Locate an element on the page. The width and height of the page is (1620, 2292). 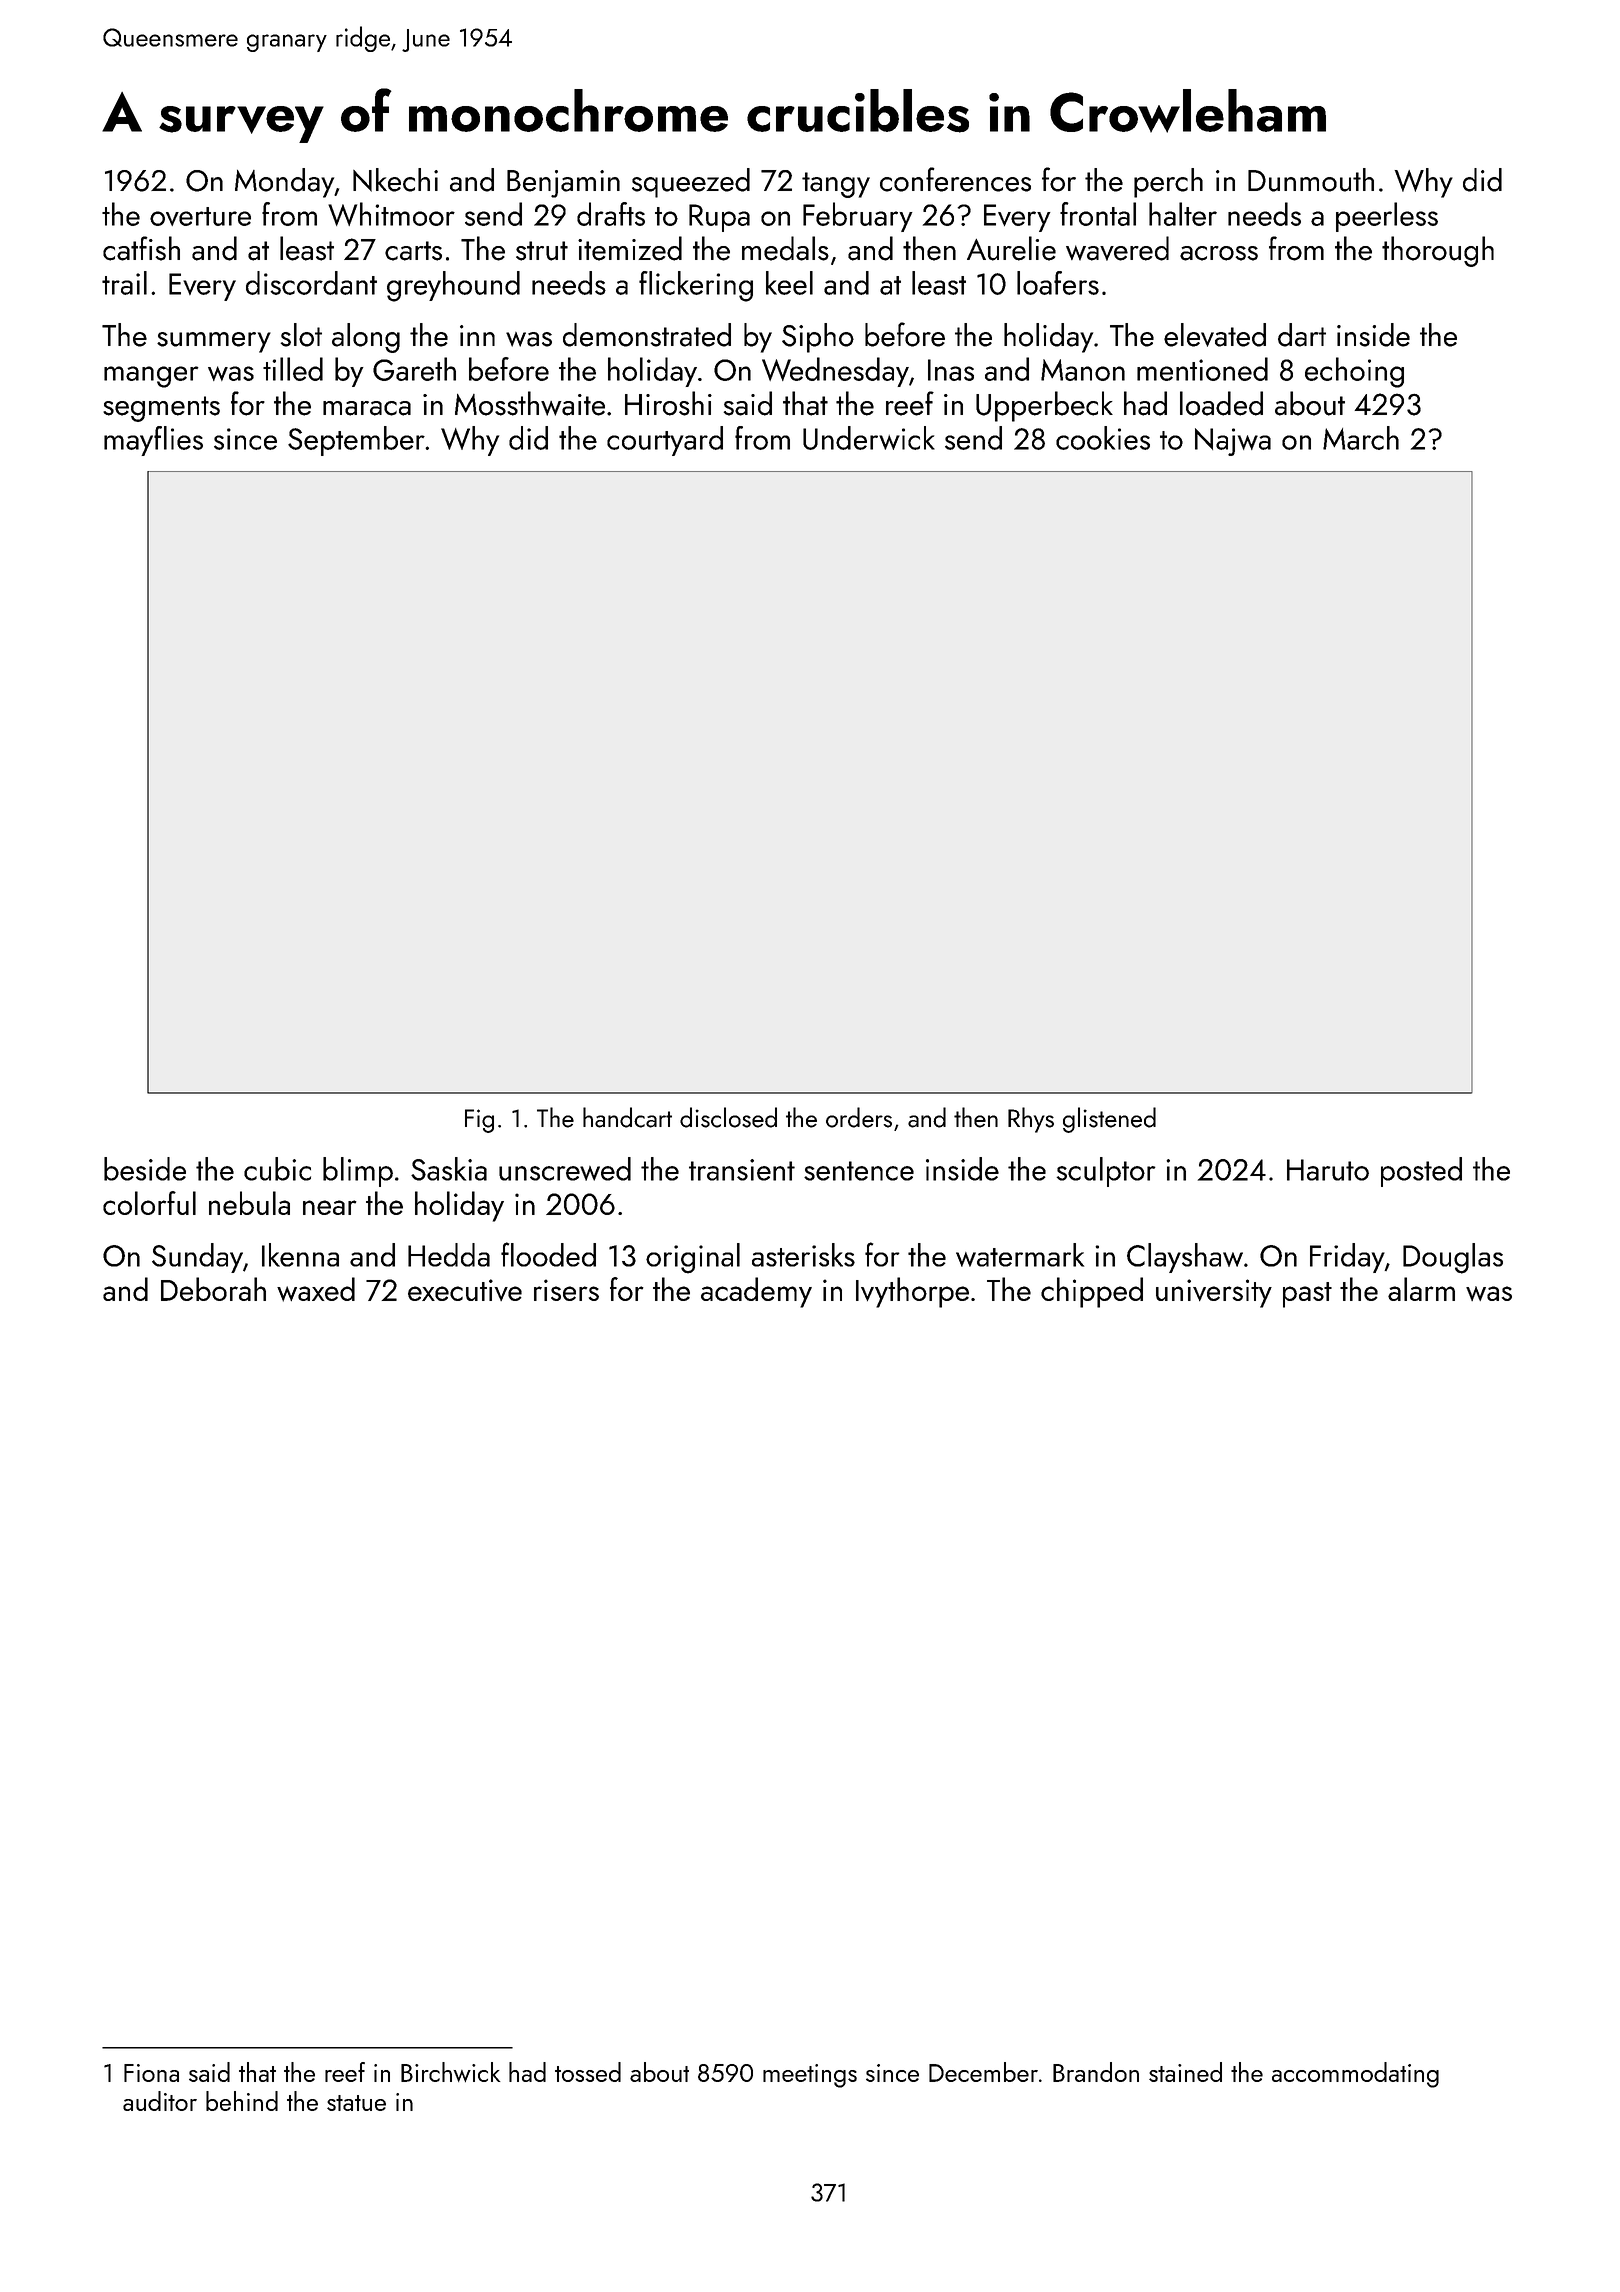
university is located at coordinates (1214, 1293).
